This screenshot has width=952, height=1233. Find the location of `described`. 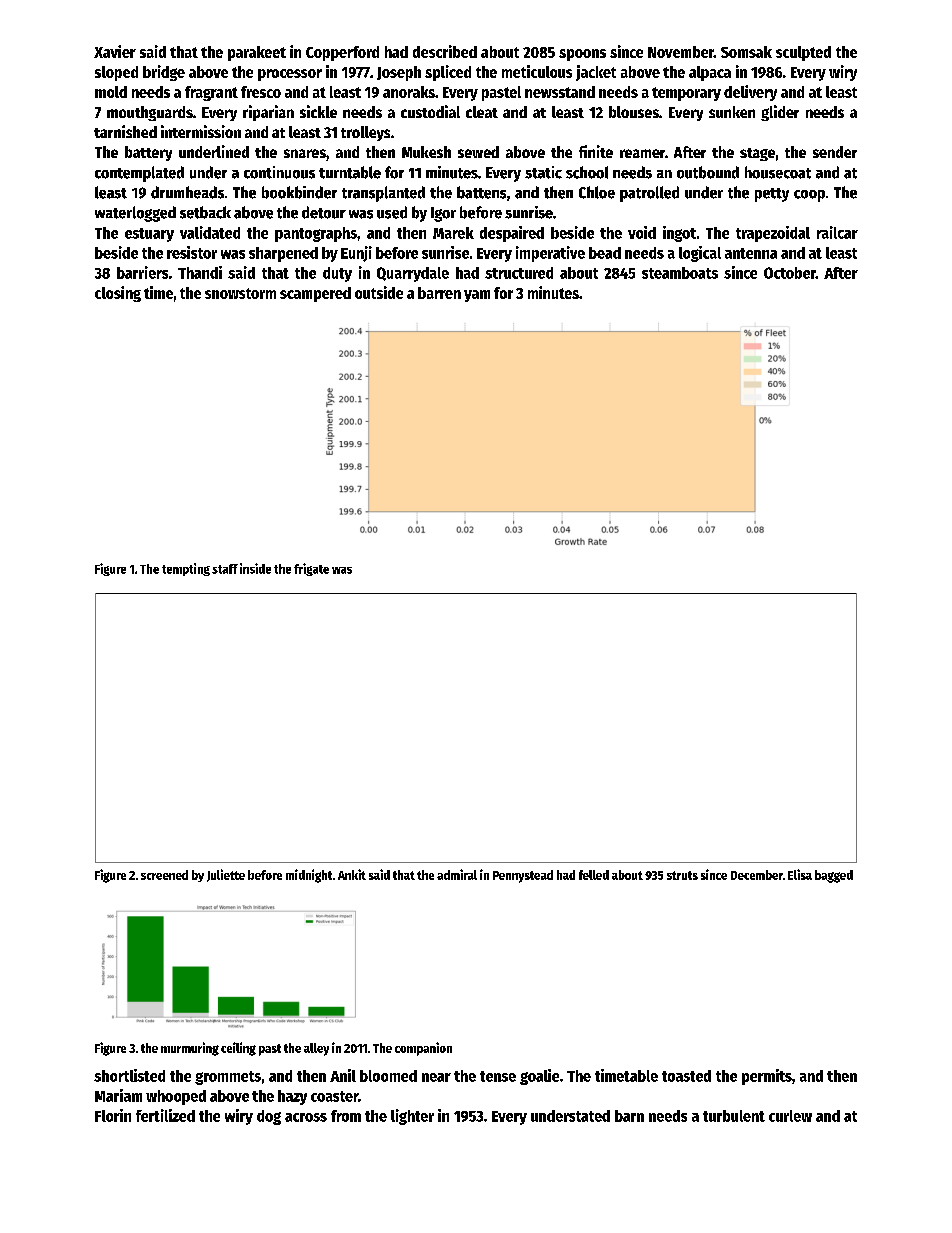

described is located at coordinates (445, 51).
